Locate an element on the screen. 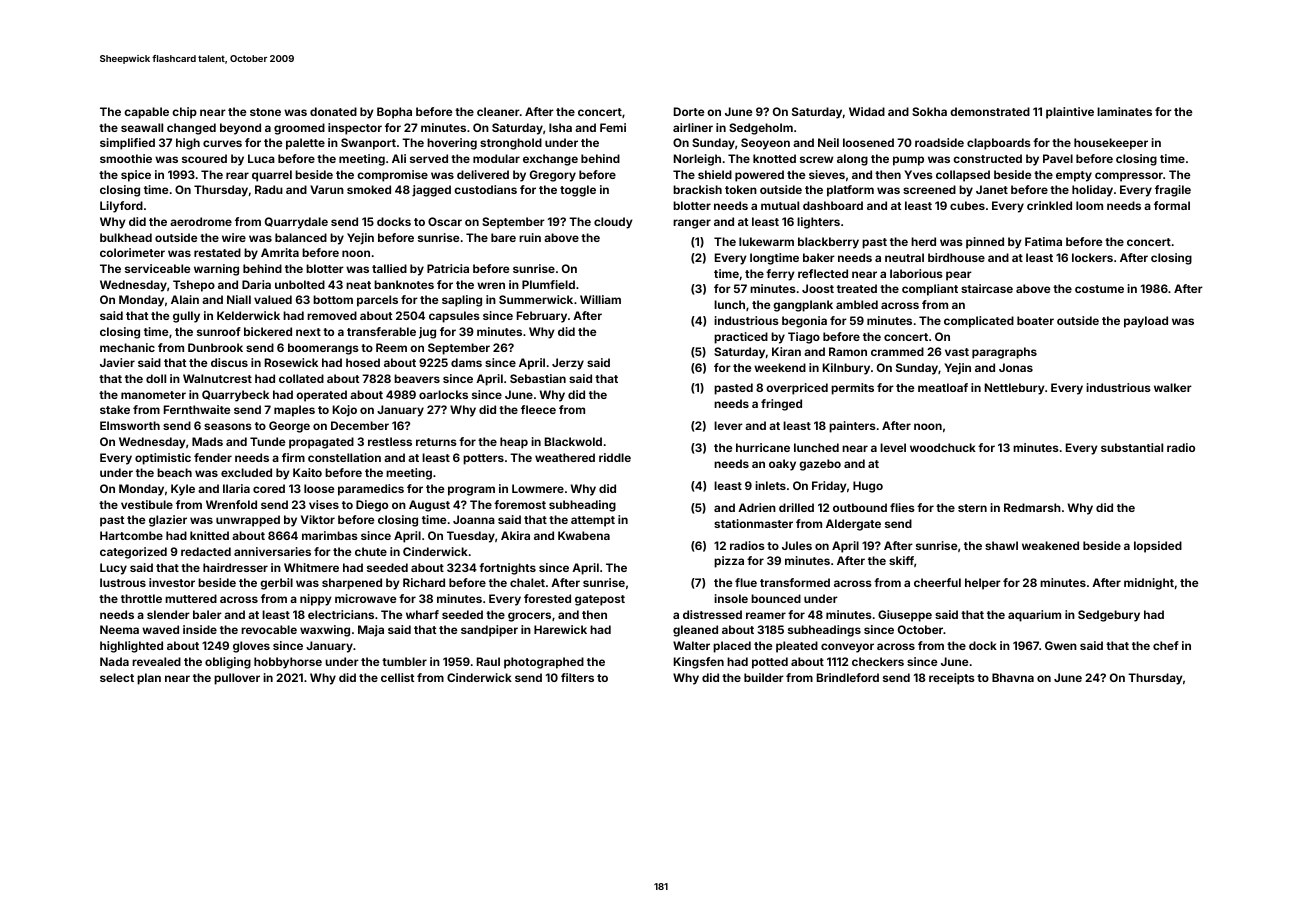 This screenshot has height=924, width=1308. weathered is located at coordinates (565, 457).
